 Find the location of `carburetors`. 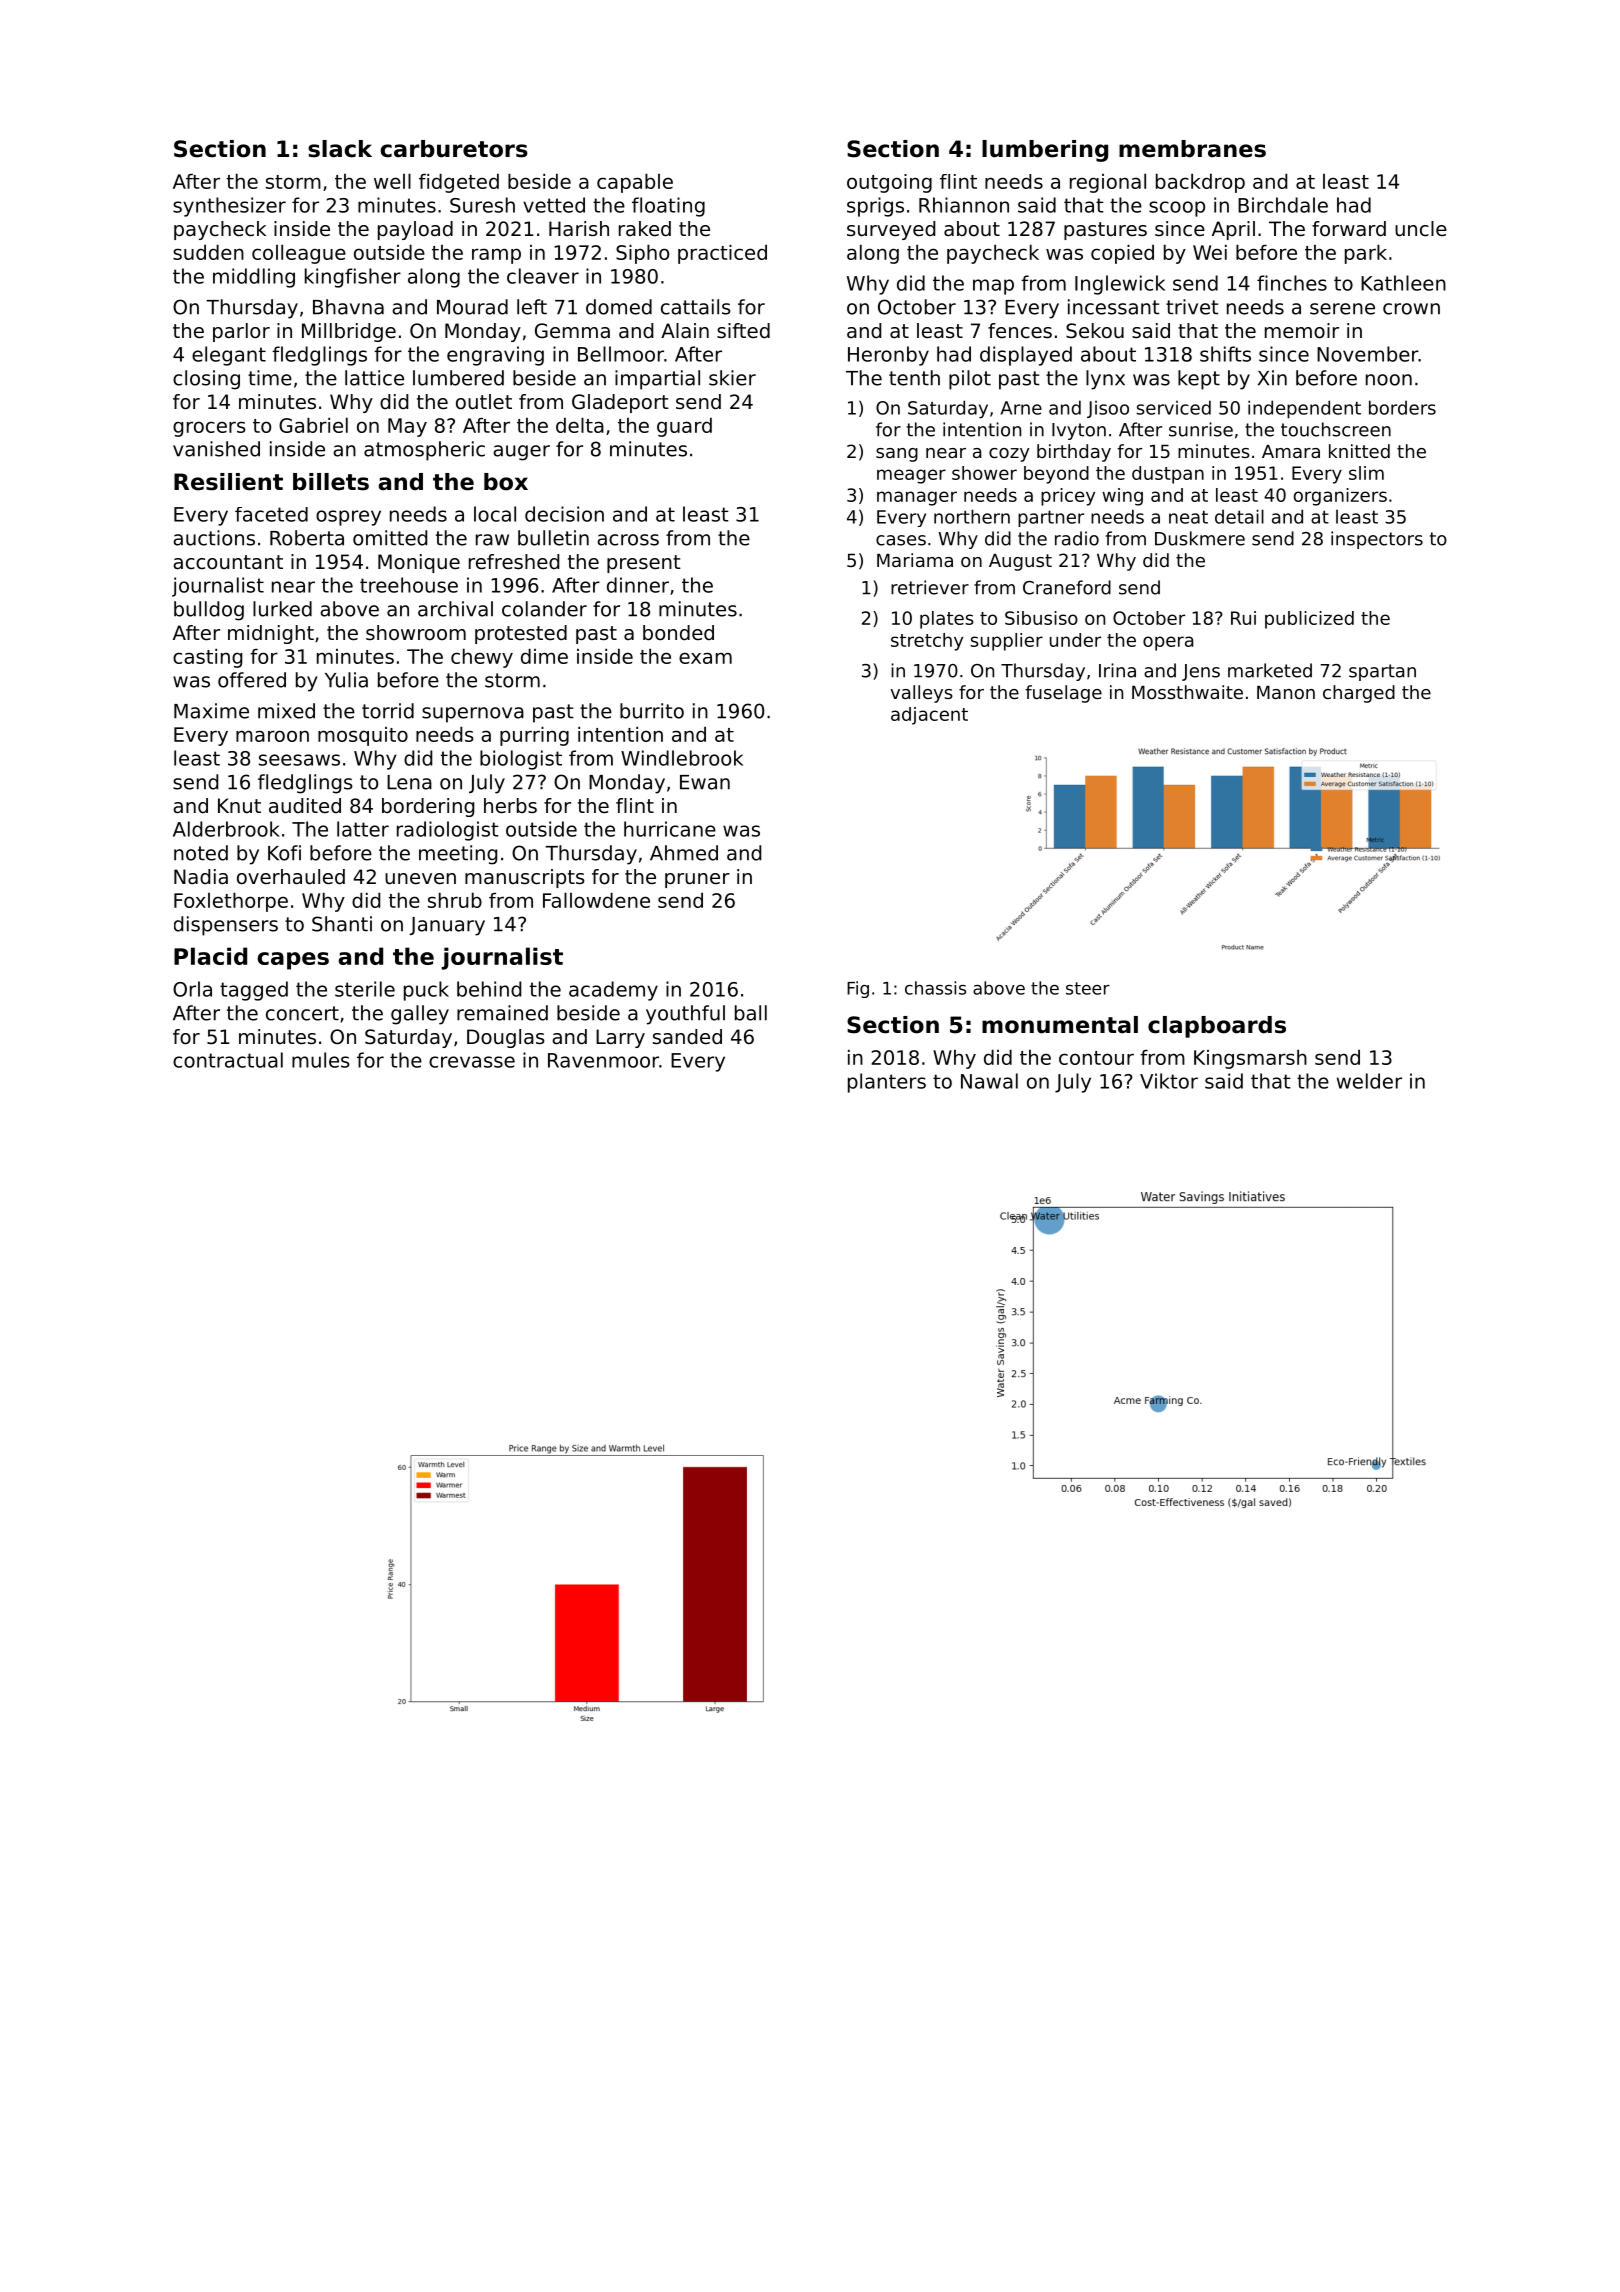

carburetors is located at coordinates (454, 149).
